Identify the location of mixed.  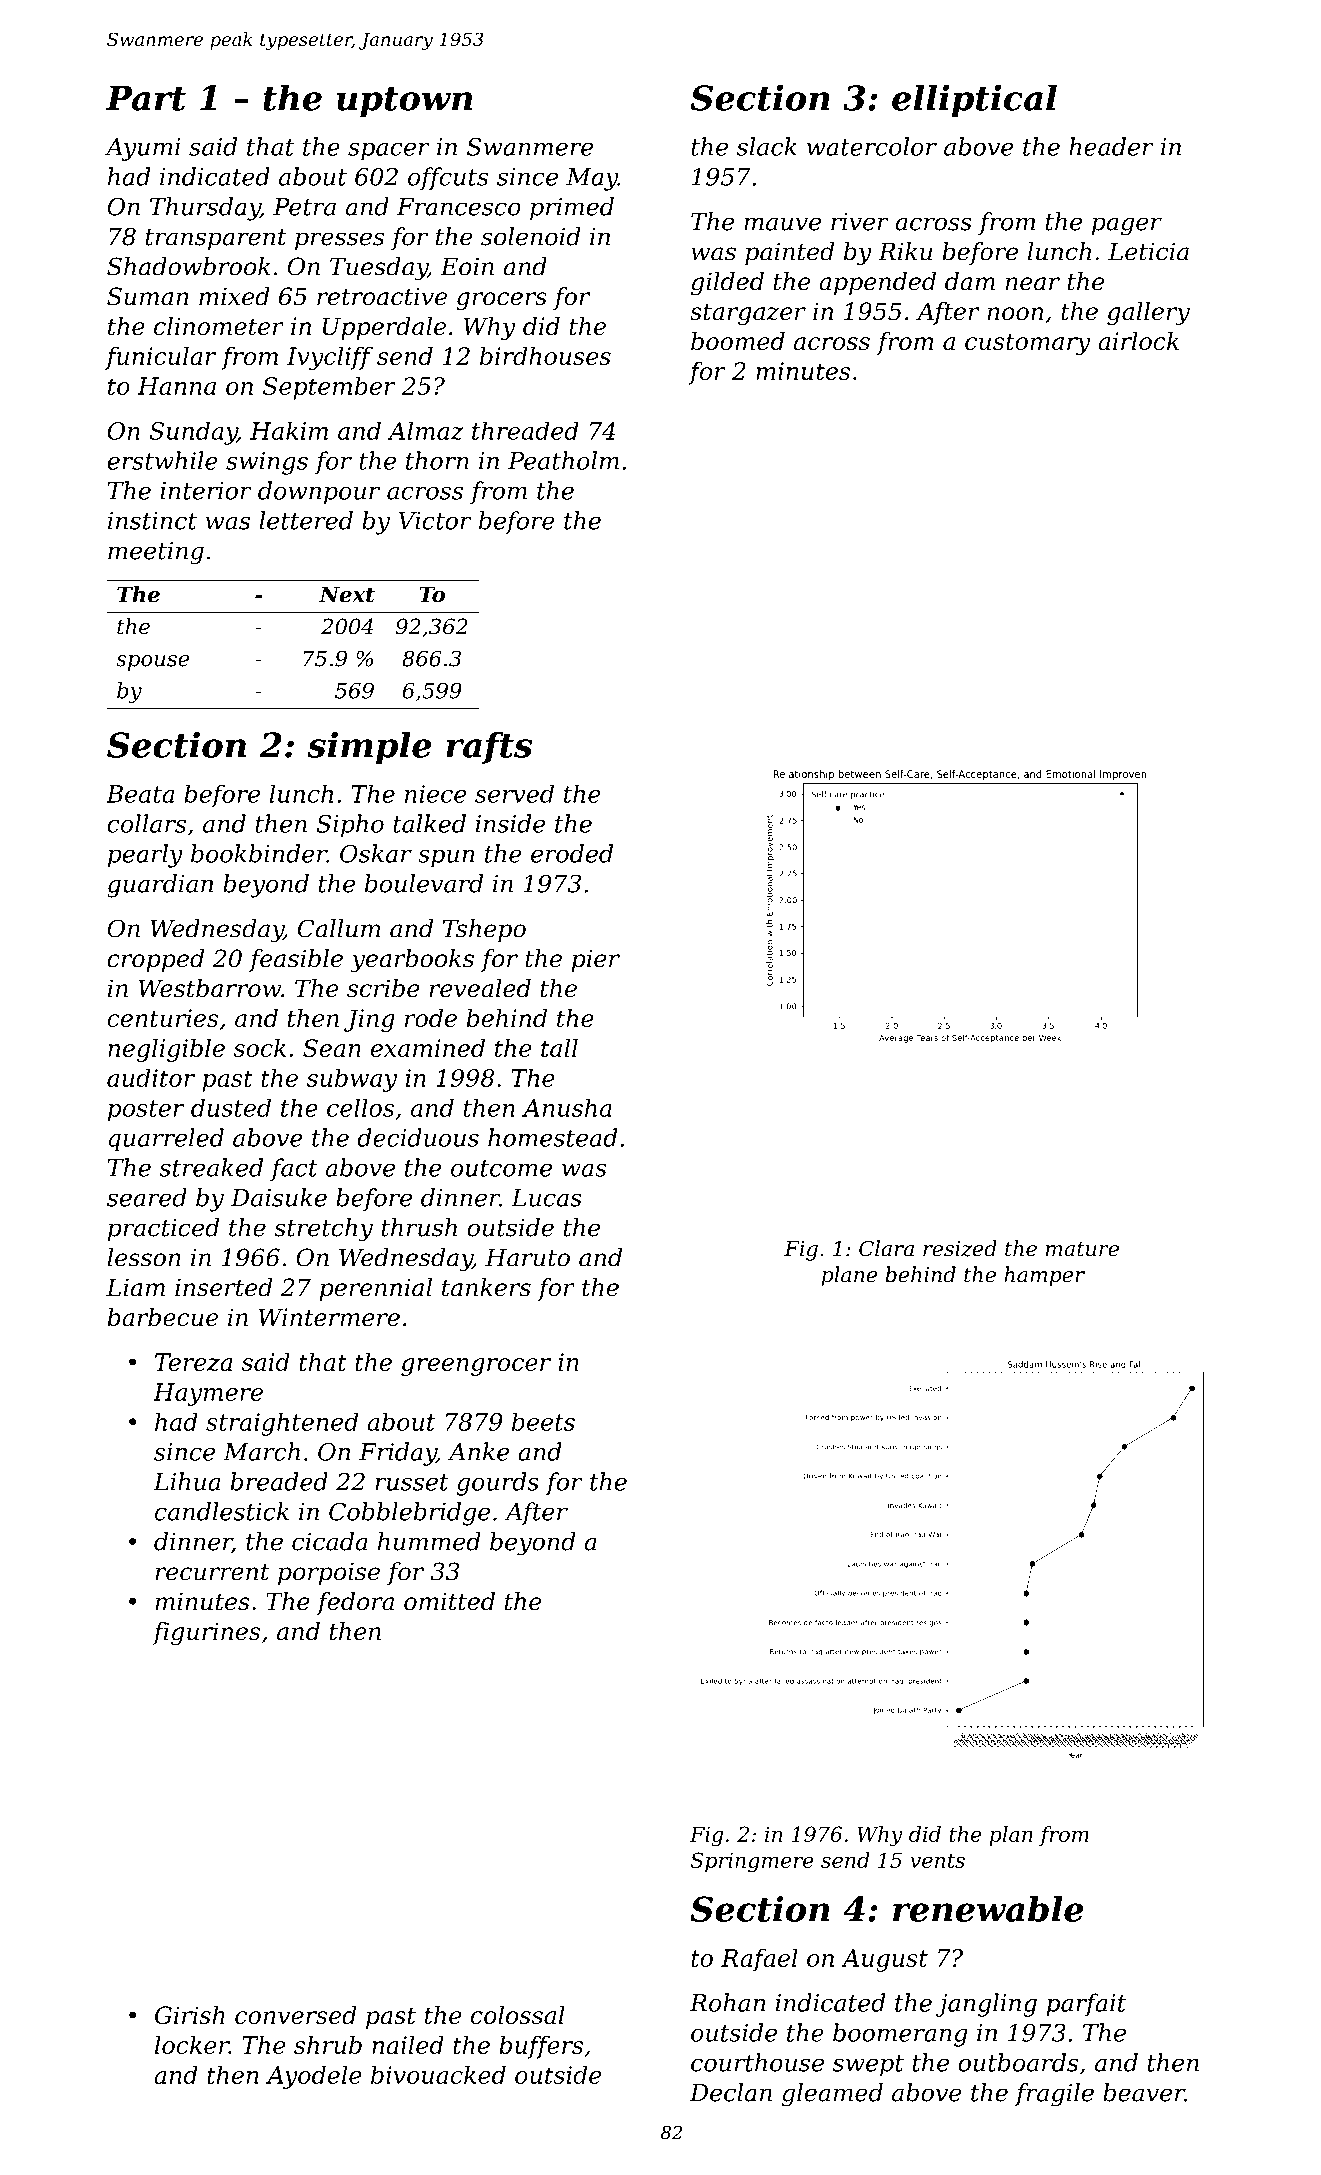
(234, 296).
